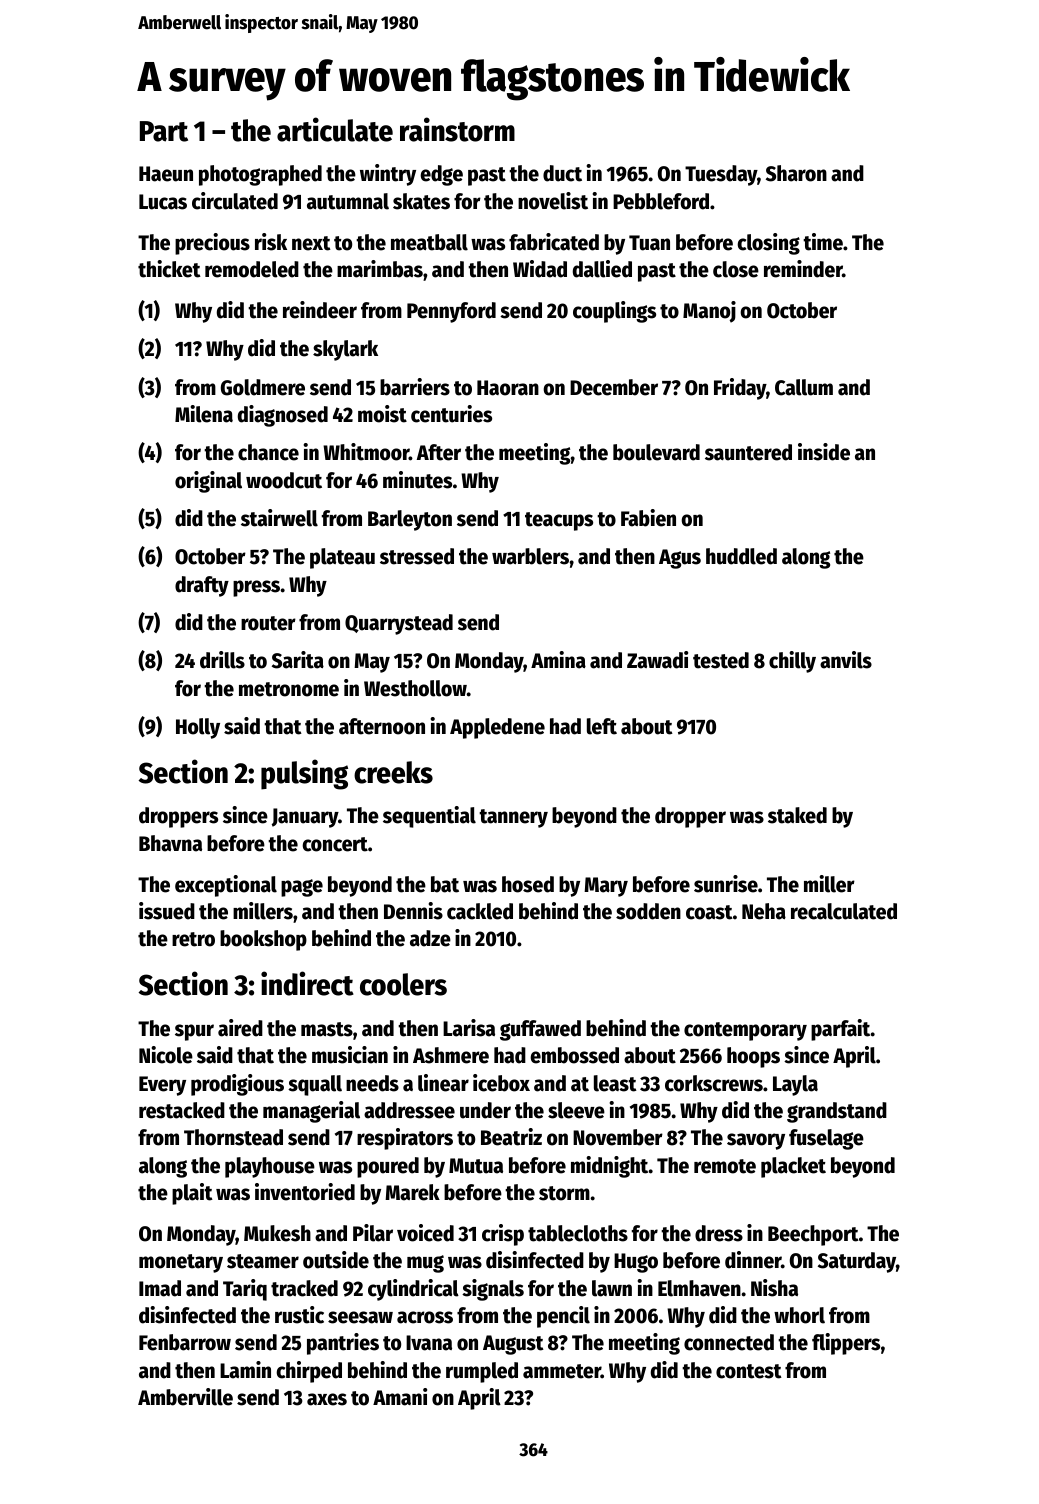  What do you see at coordinates (335, 129) in the image?
I see `articulate` at bounding box center [335, 129].
